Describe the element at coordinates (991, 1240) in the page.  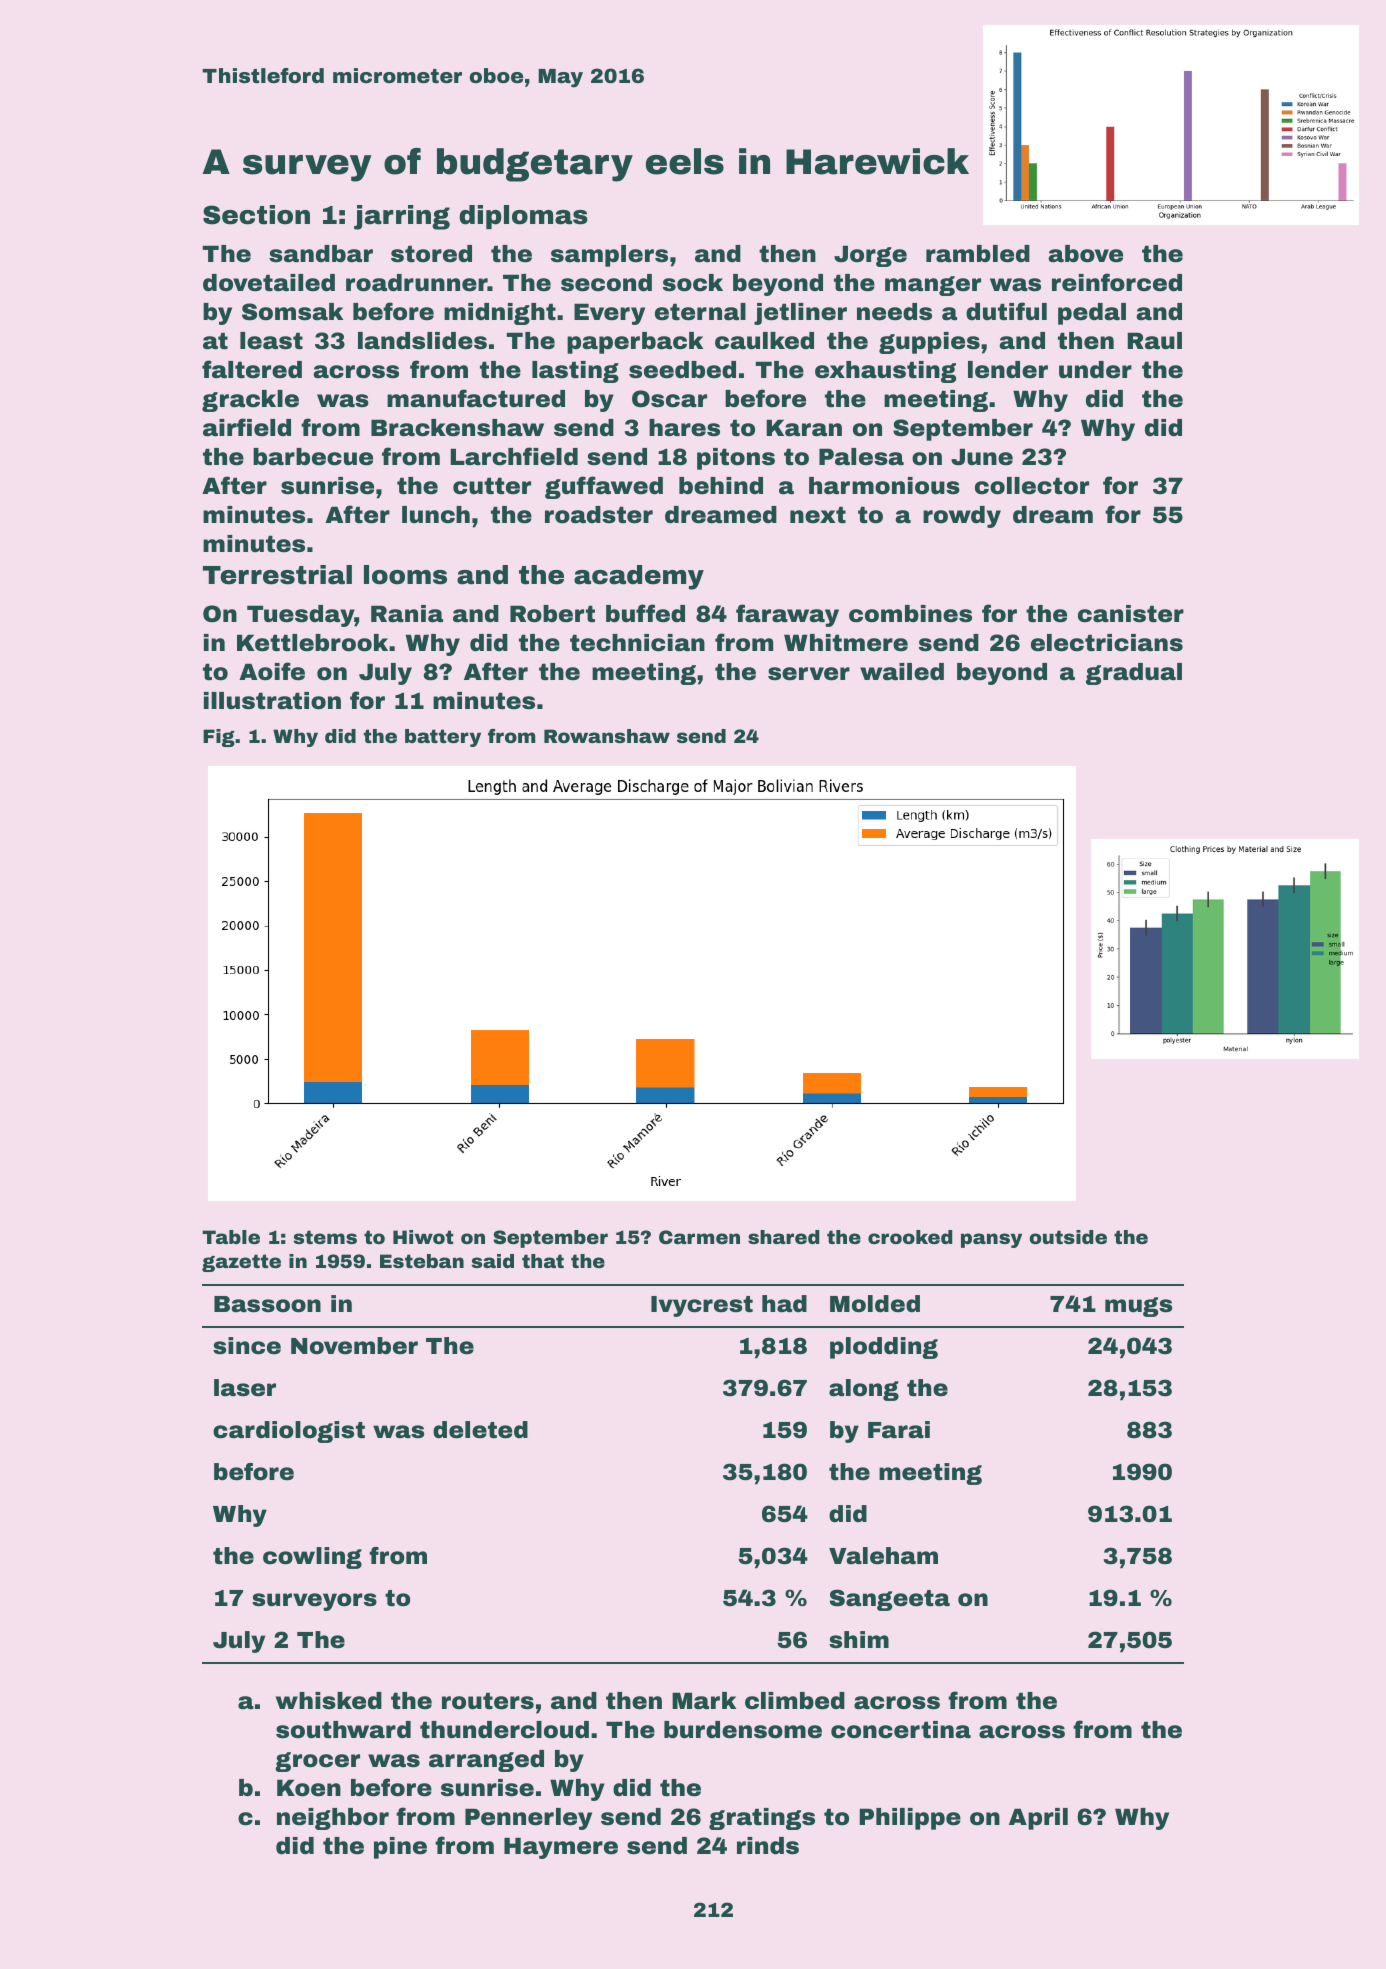
I see `pansy` at that location.
